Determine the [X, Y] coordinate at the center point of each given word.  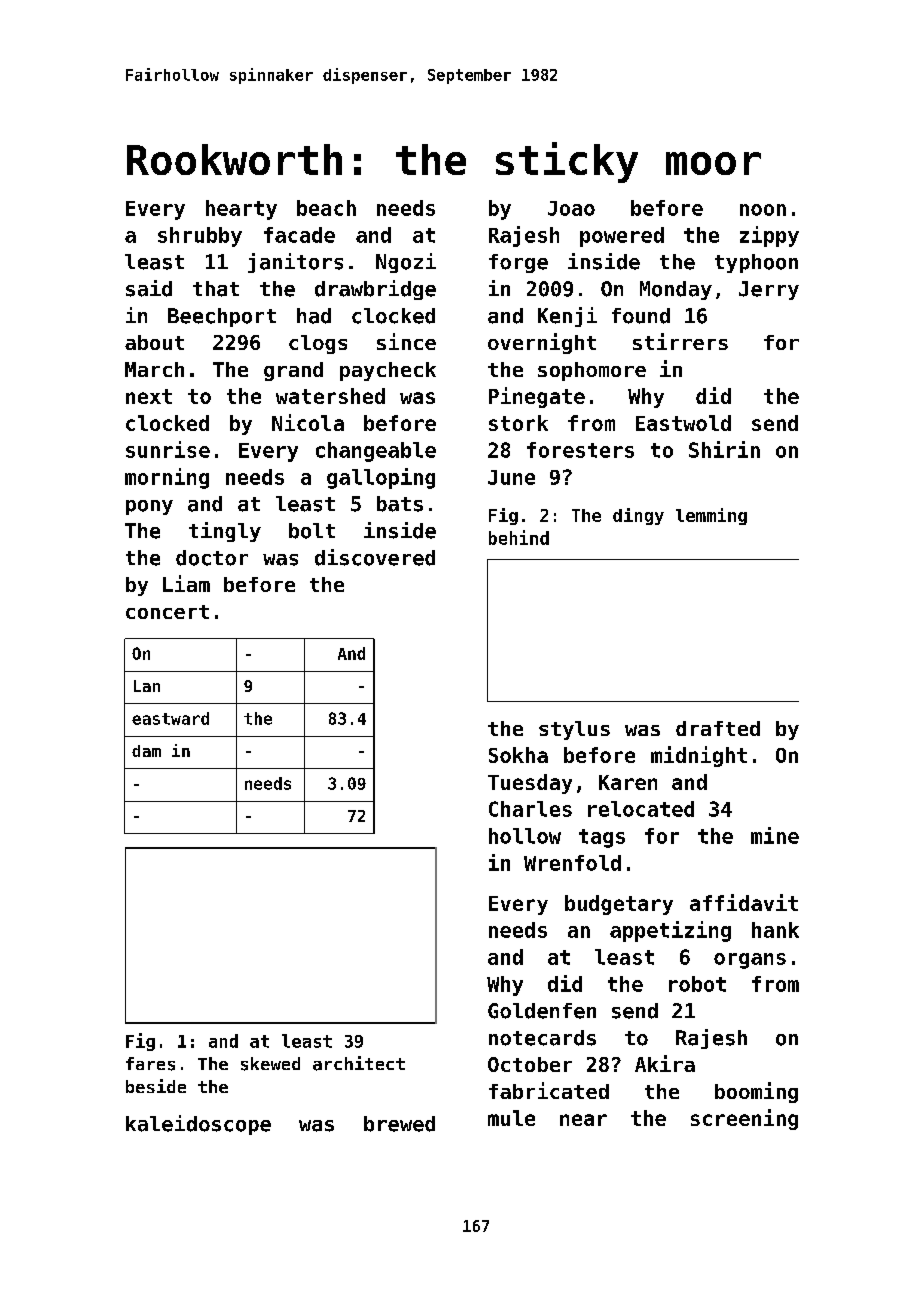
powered [622, 237]
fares [150, 1064]
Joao [571, 208]
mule [511, 1118]
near [583, 1120]
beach [326, 208]
